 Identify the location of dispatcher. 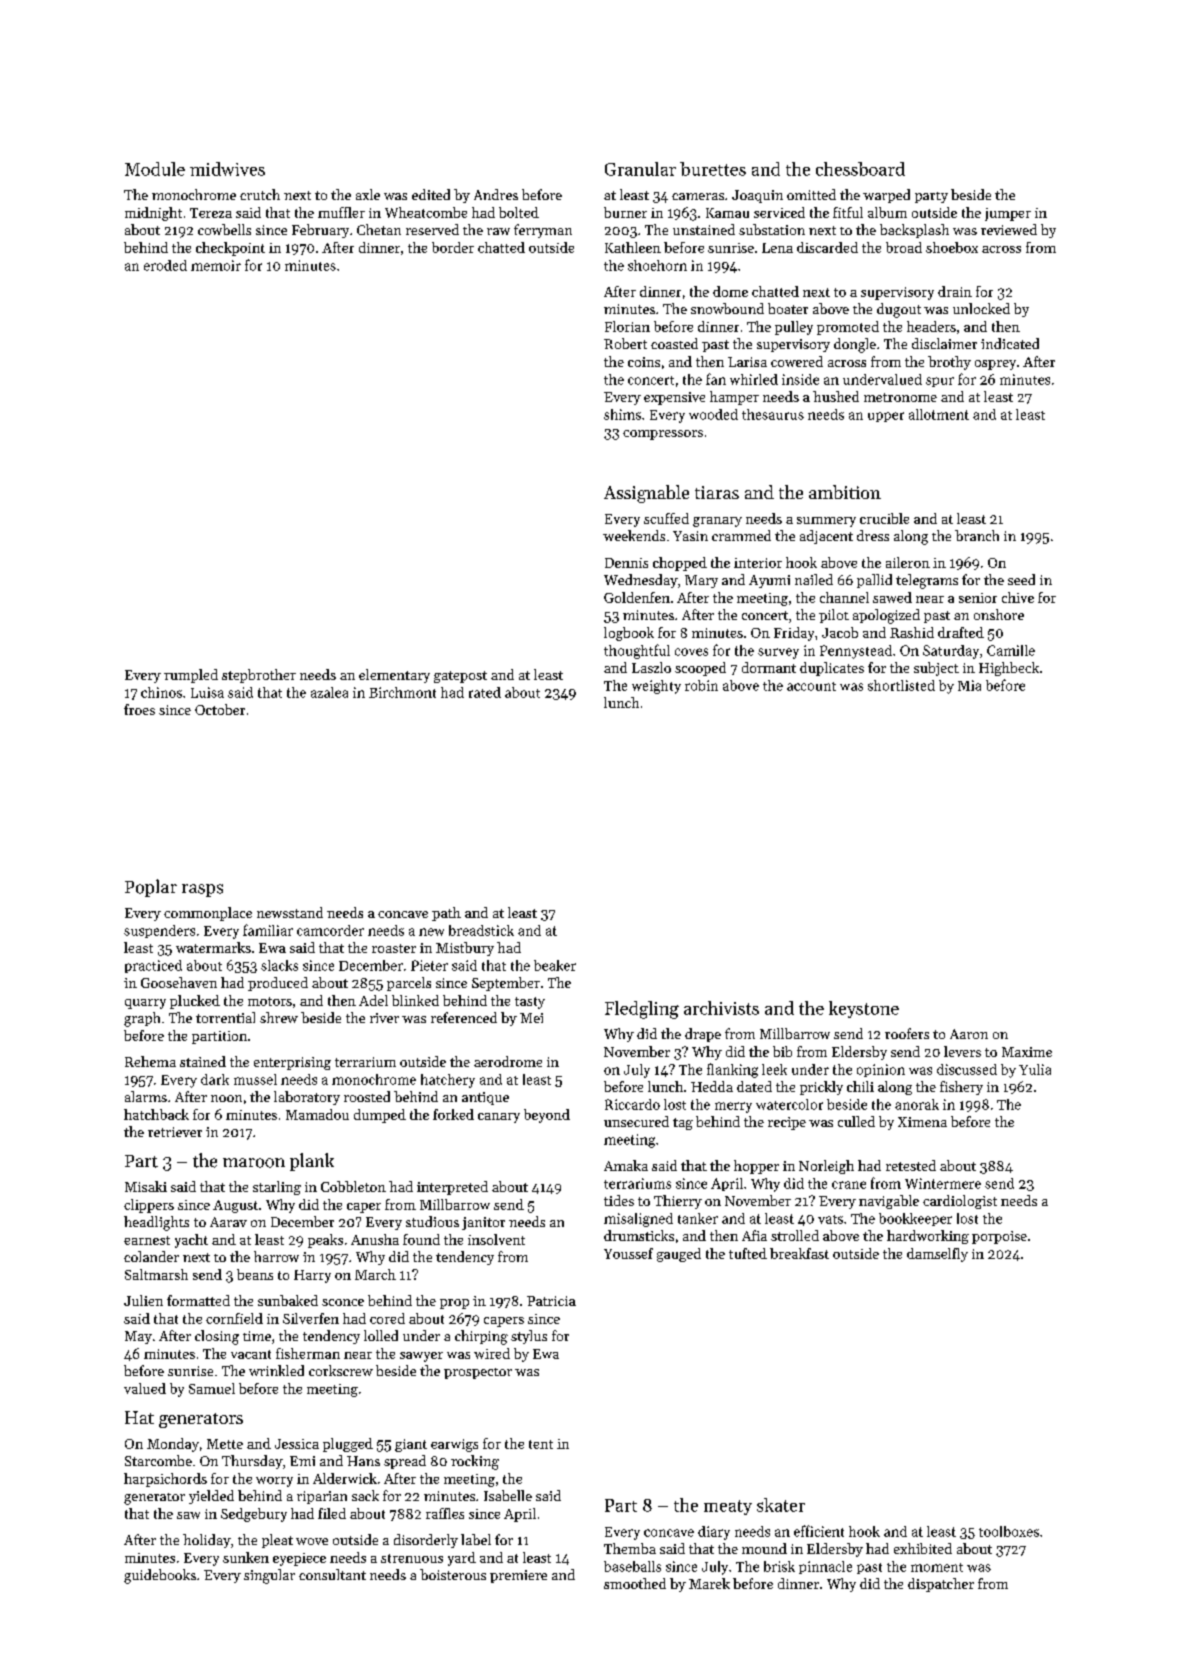
(941, 1585).
